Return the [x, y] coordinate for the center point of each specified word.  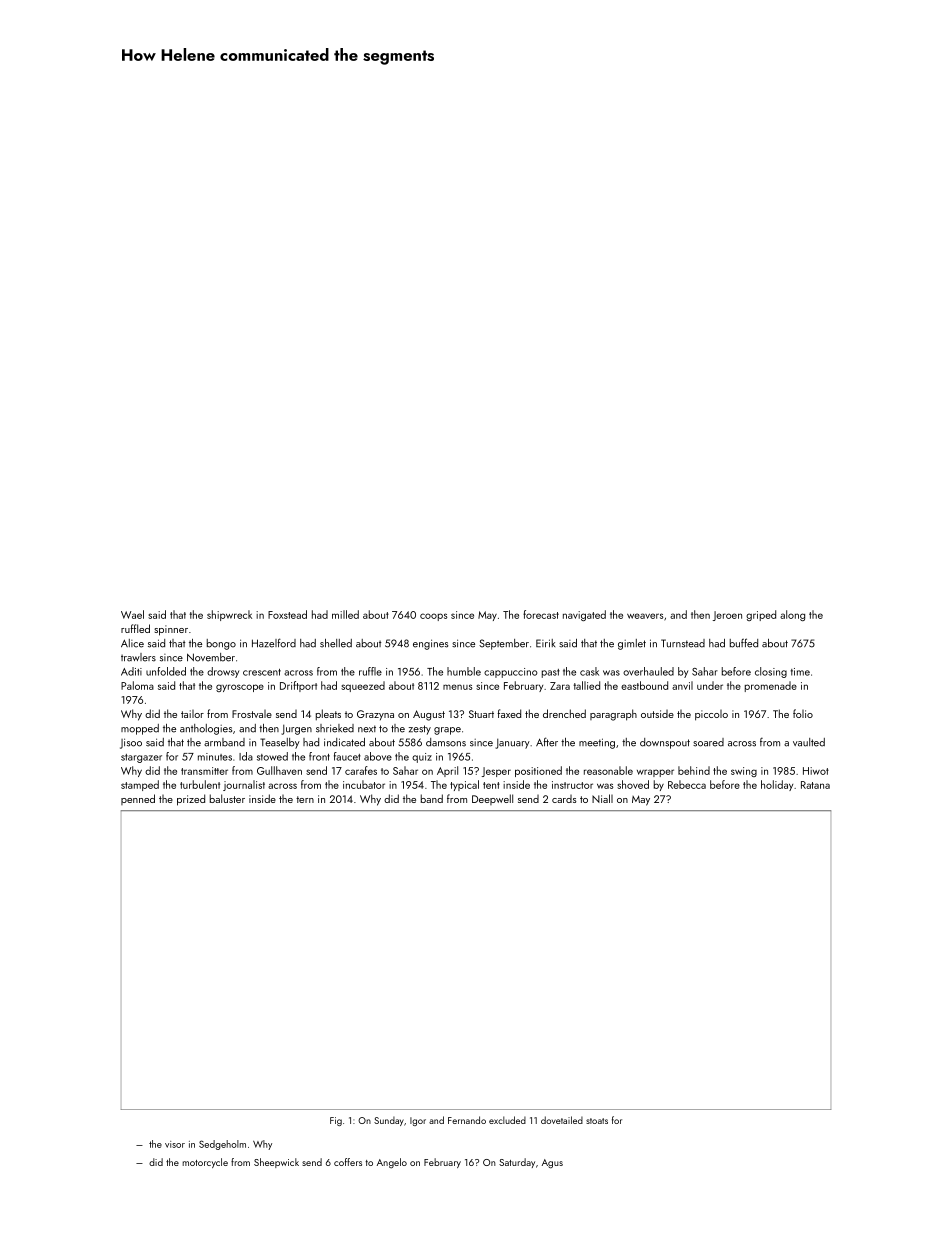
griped [761, 615]
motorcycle [205, 1163]
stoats [597, 1121]
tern [305, 799]
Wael [132, 614]
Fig [336, 1121]
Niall [602, 798]
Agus [552, 1164]
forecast [541, 614]
